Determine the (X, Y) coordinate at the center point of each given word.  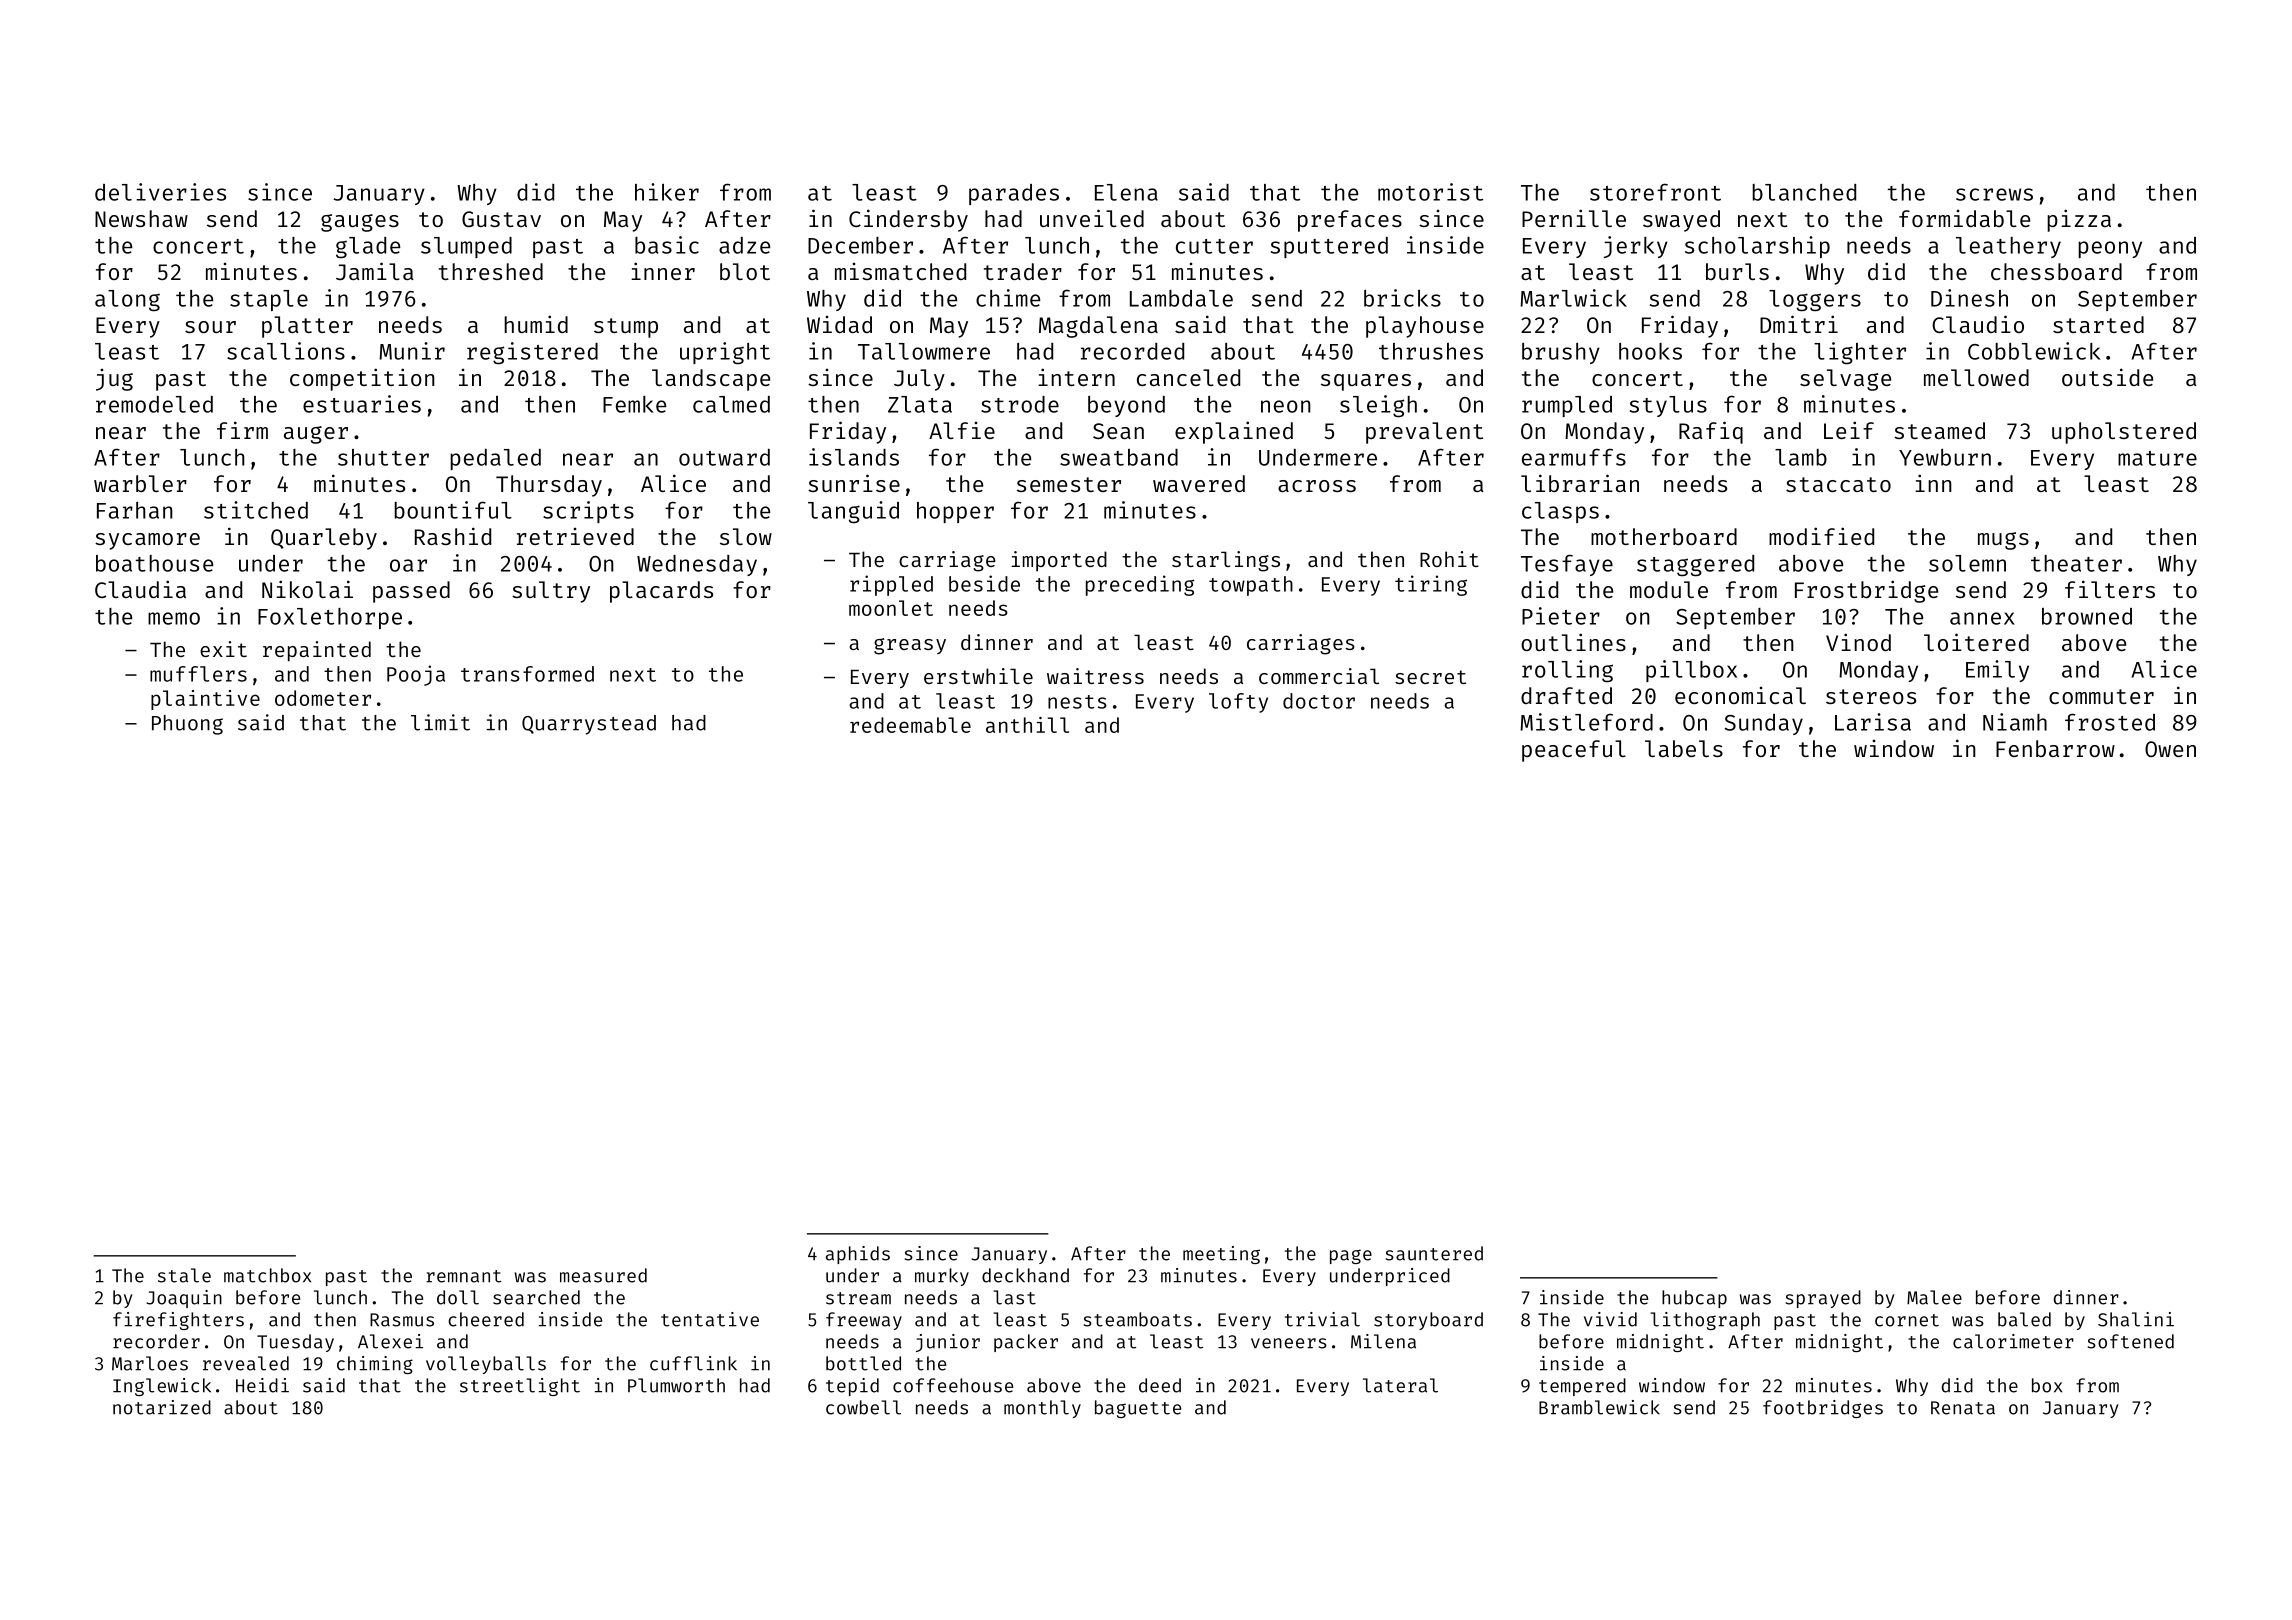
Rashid (453, 536)
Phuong (187, 725)
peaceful (1574, 751)
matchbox (267, 1275)
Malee (1934, 1297)
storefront (1655, 192)
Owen (2170, 749)
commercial (1319, 676)
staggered (1695, 566)
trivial (1322, 1319)
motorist (1430, 192)
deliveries (160, 192)
